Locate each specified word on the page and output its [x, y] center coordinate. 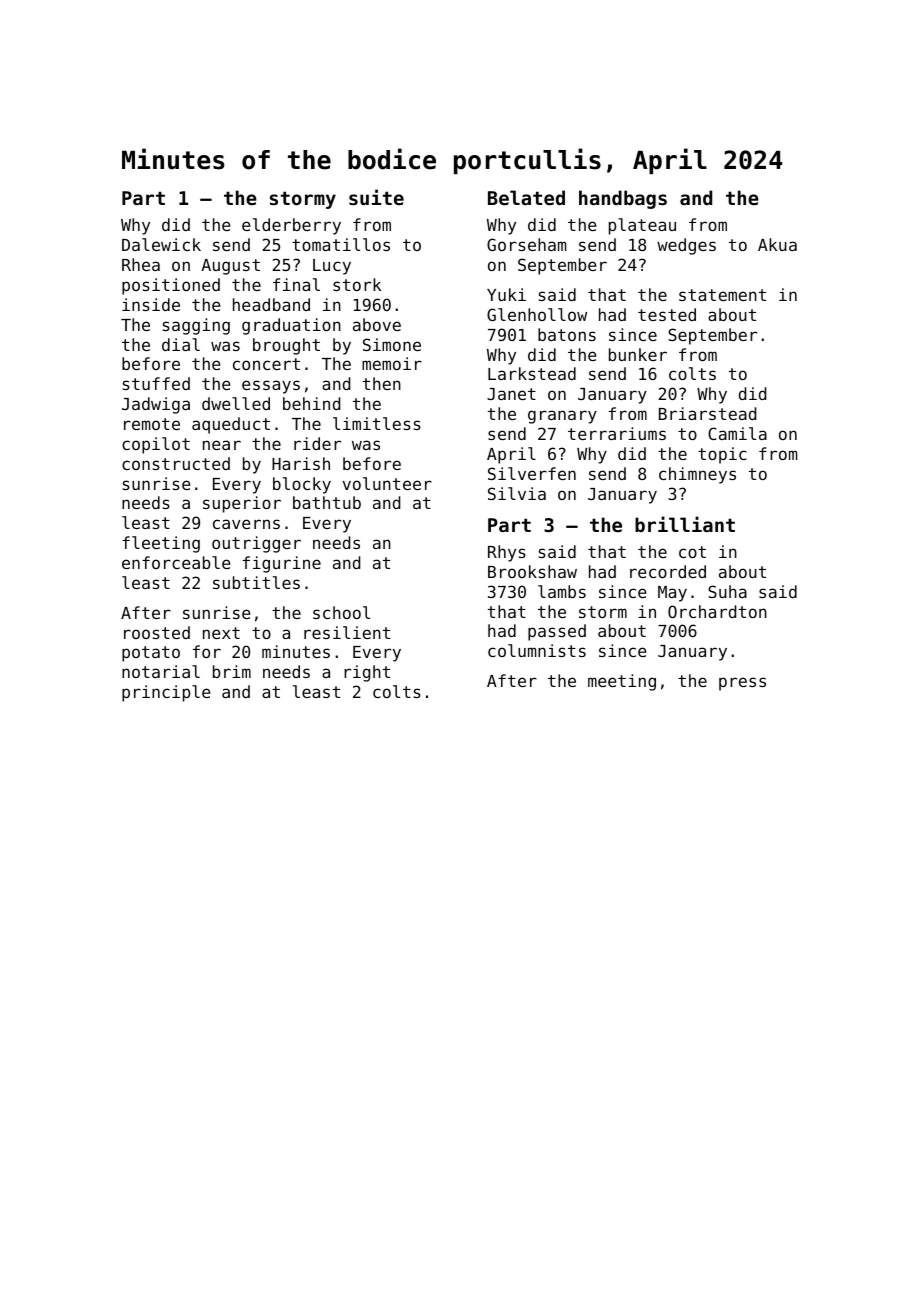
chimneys [697, 475]
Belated [526, 197]
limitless [377, 423]
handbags [623, 199]
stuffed [156, 383]
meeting [622, 682]
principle [166, 693]
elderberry [291, 226]
